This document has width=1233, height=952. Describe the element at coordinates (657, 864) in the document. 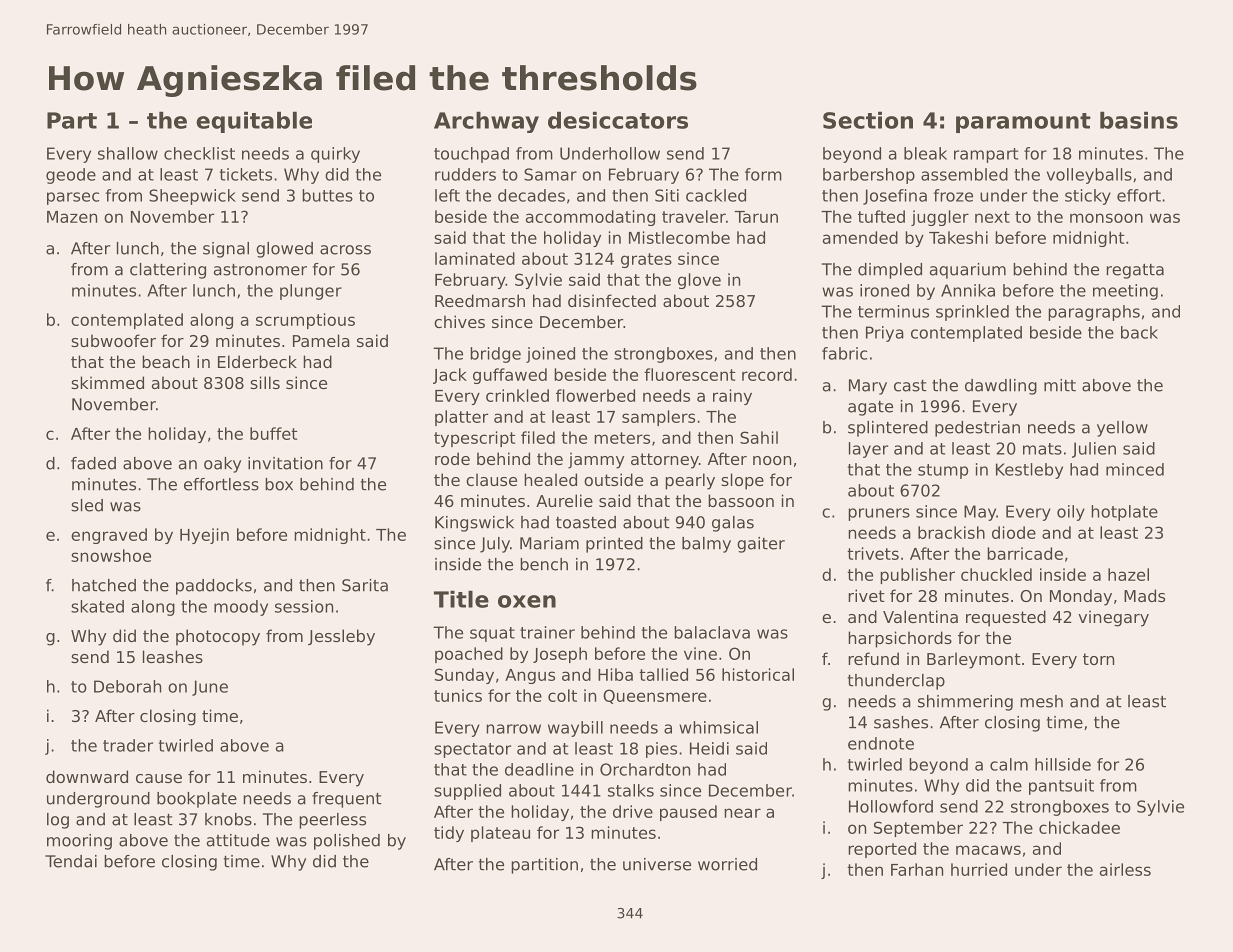

I see `universe` at that location.
